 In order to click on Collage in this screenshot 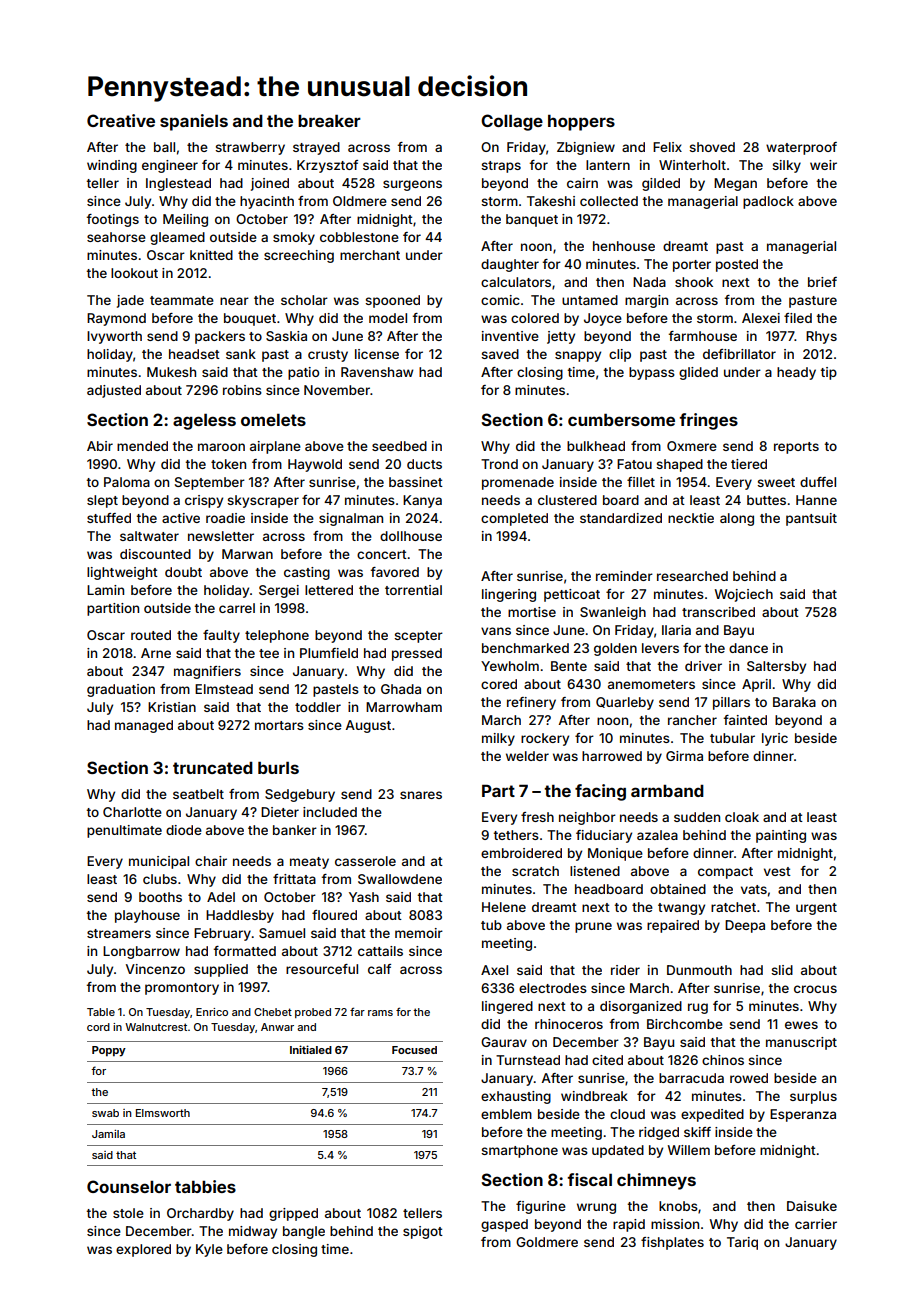, I will do `click(512, 122)`.
